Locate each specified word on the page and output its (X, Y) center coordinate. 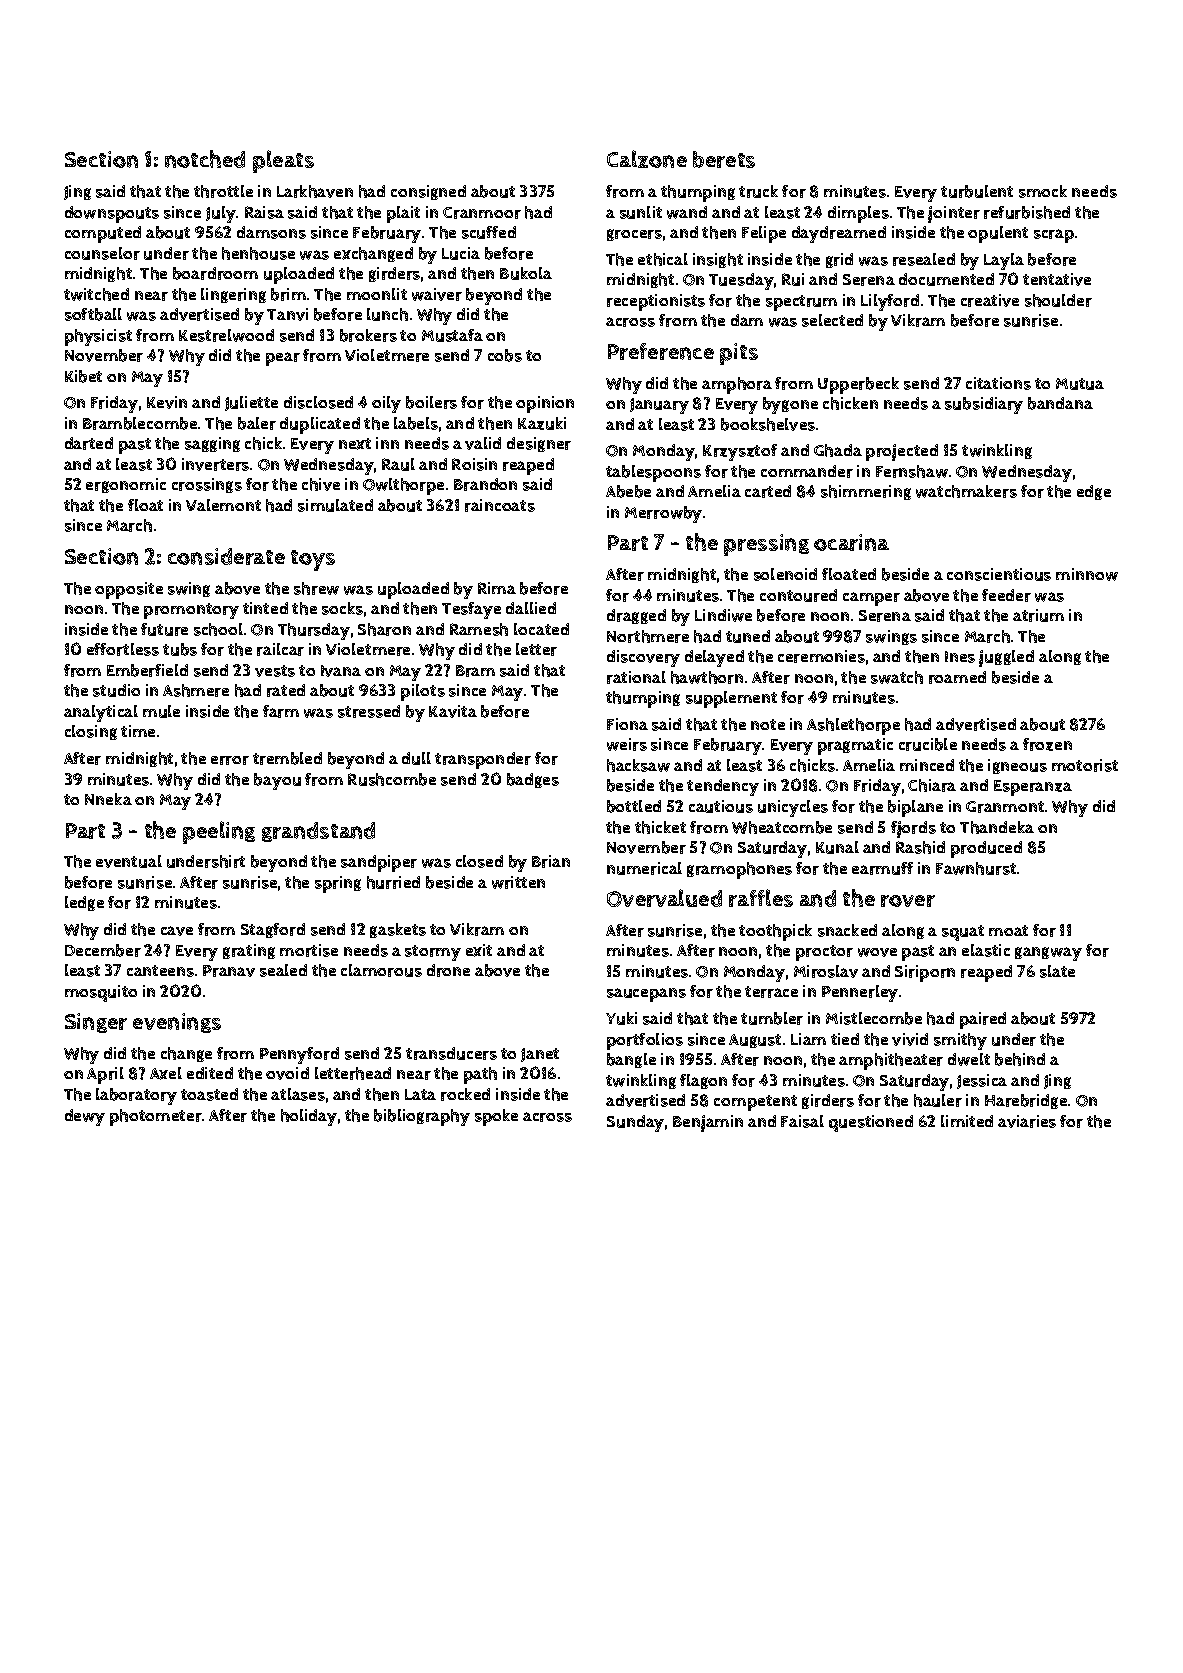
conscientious (999, 574)
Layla (1004, 261)
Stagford (273, 930)
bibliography (422, 1117)
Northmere (648, 636)
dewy (85, 1117)
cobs (505, 355)
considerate (226, 556)
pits (739, 354)
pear (283, 359)
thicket (660, 827)
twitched (96, 294)
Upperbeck (858, 385)
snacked (847, 930)
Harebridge (1026, 1101)
